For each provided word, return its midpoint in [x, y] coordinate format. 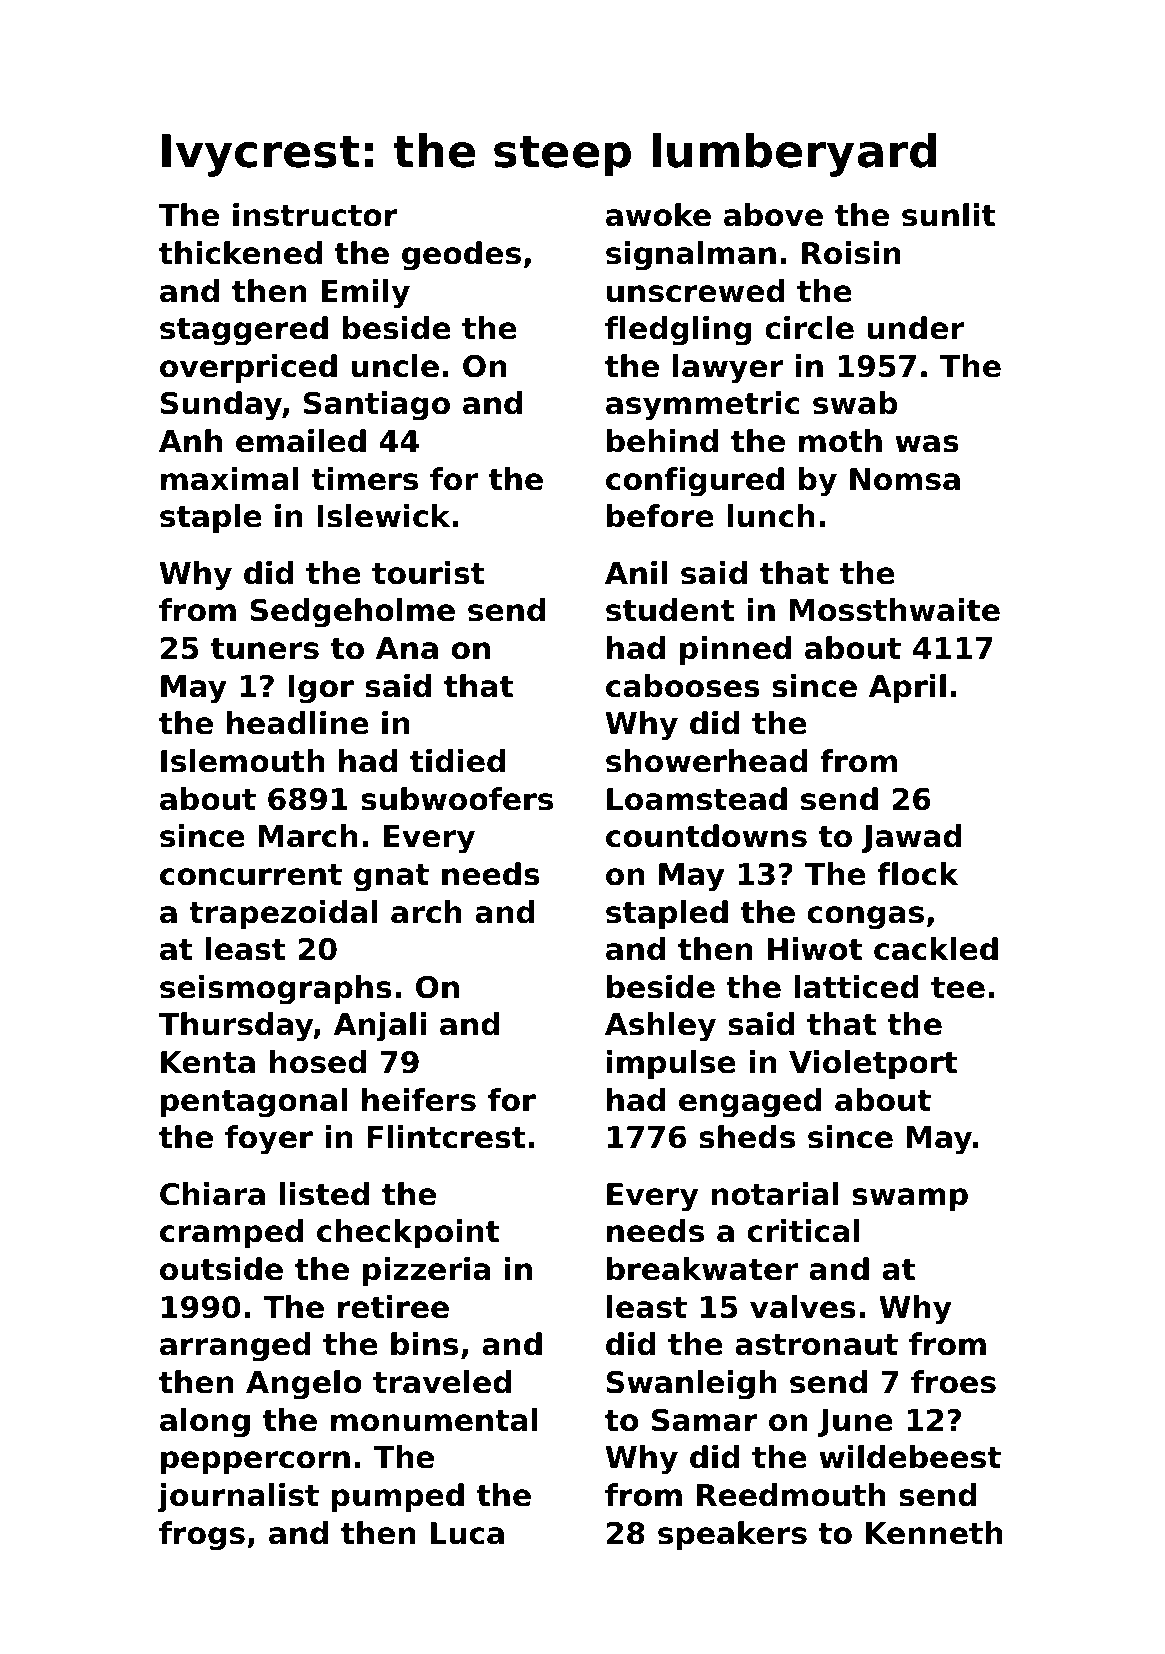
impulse [671, 1064]
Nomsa [905, 479]
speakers [732, 1535]
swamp [910, 1199]
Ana [407, 648]
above [773, 215]
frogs [202, 1536]
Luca [467, 1533]
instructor [315, 215]
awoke [658, 215]
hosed [318, 1062]
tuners [265, 649]
